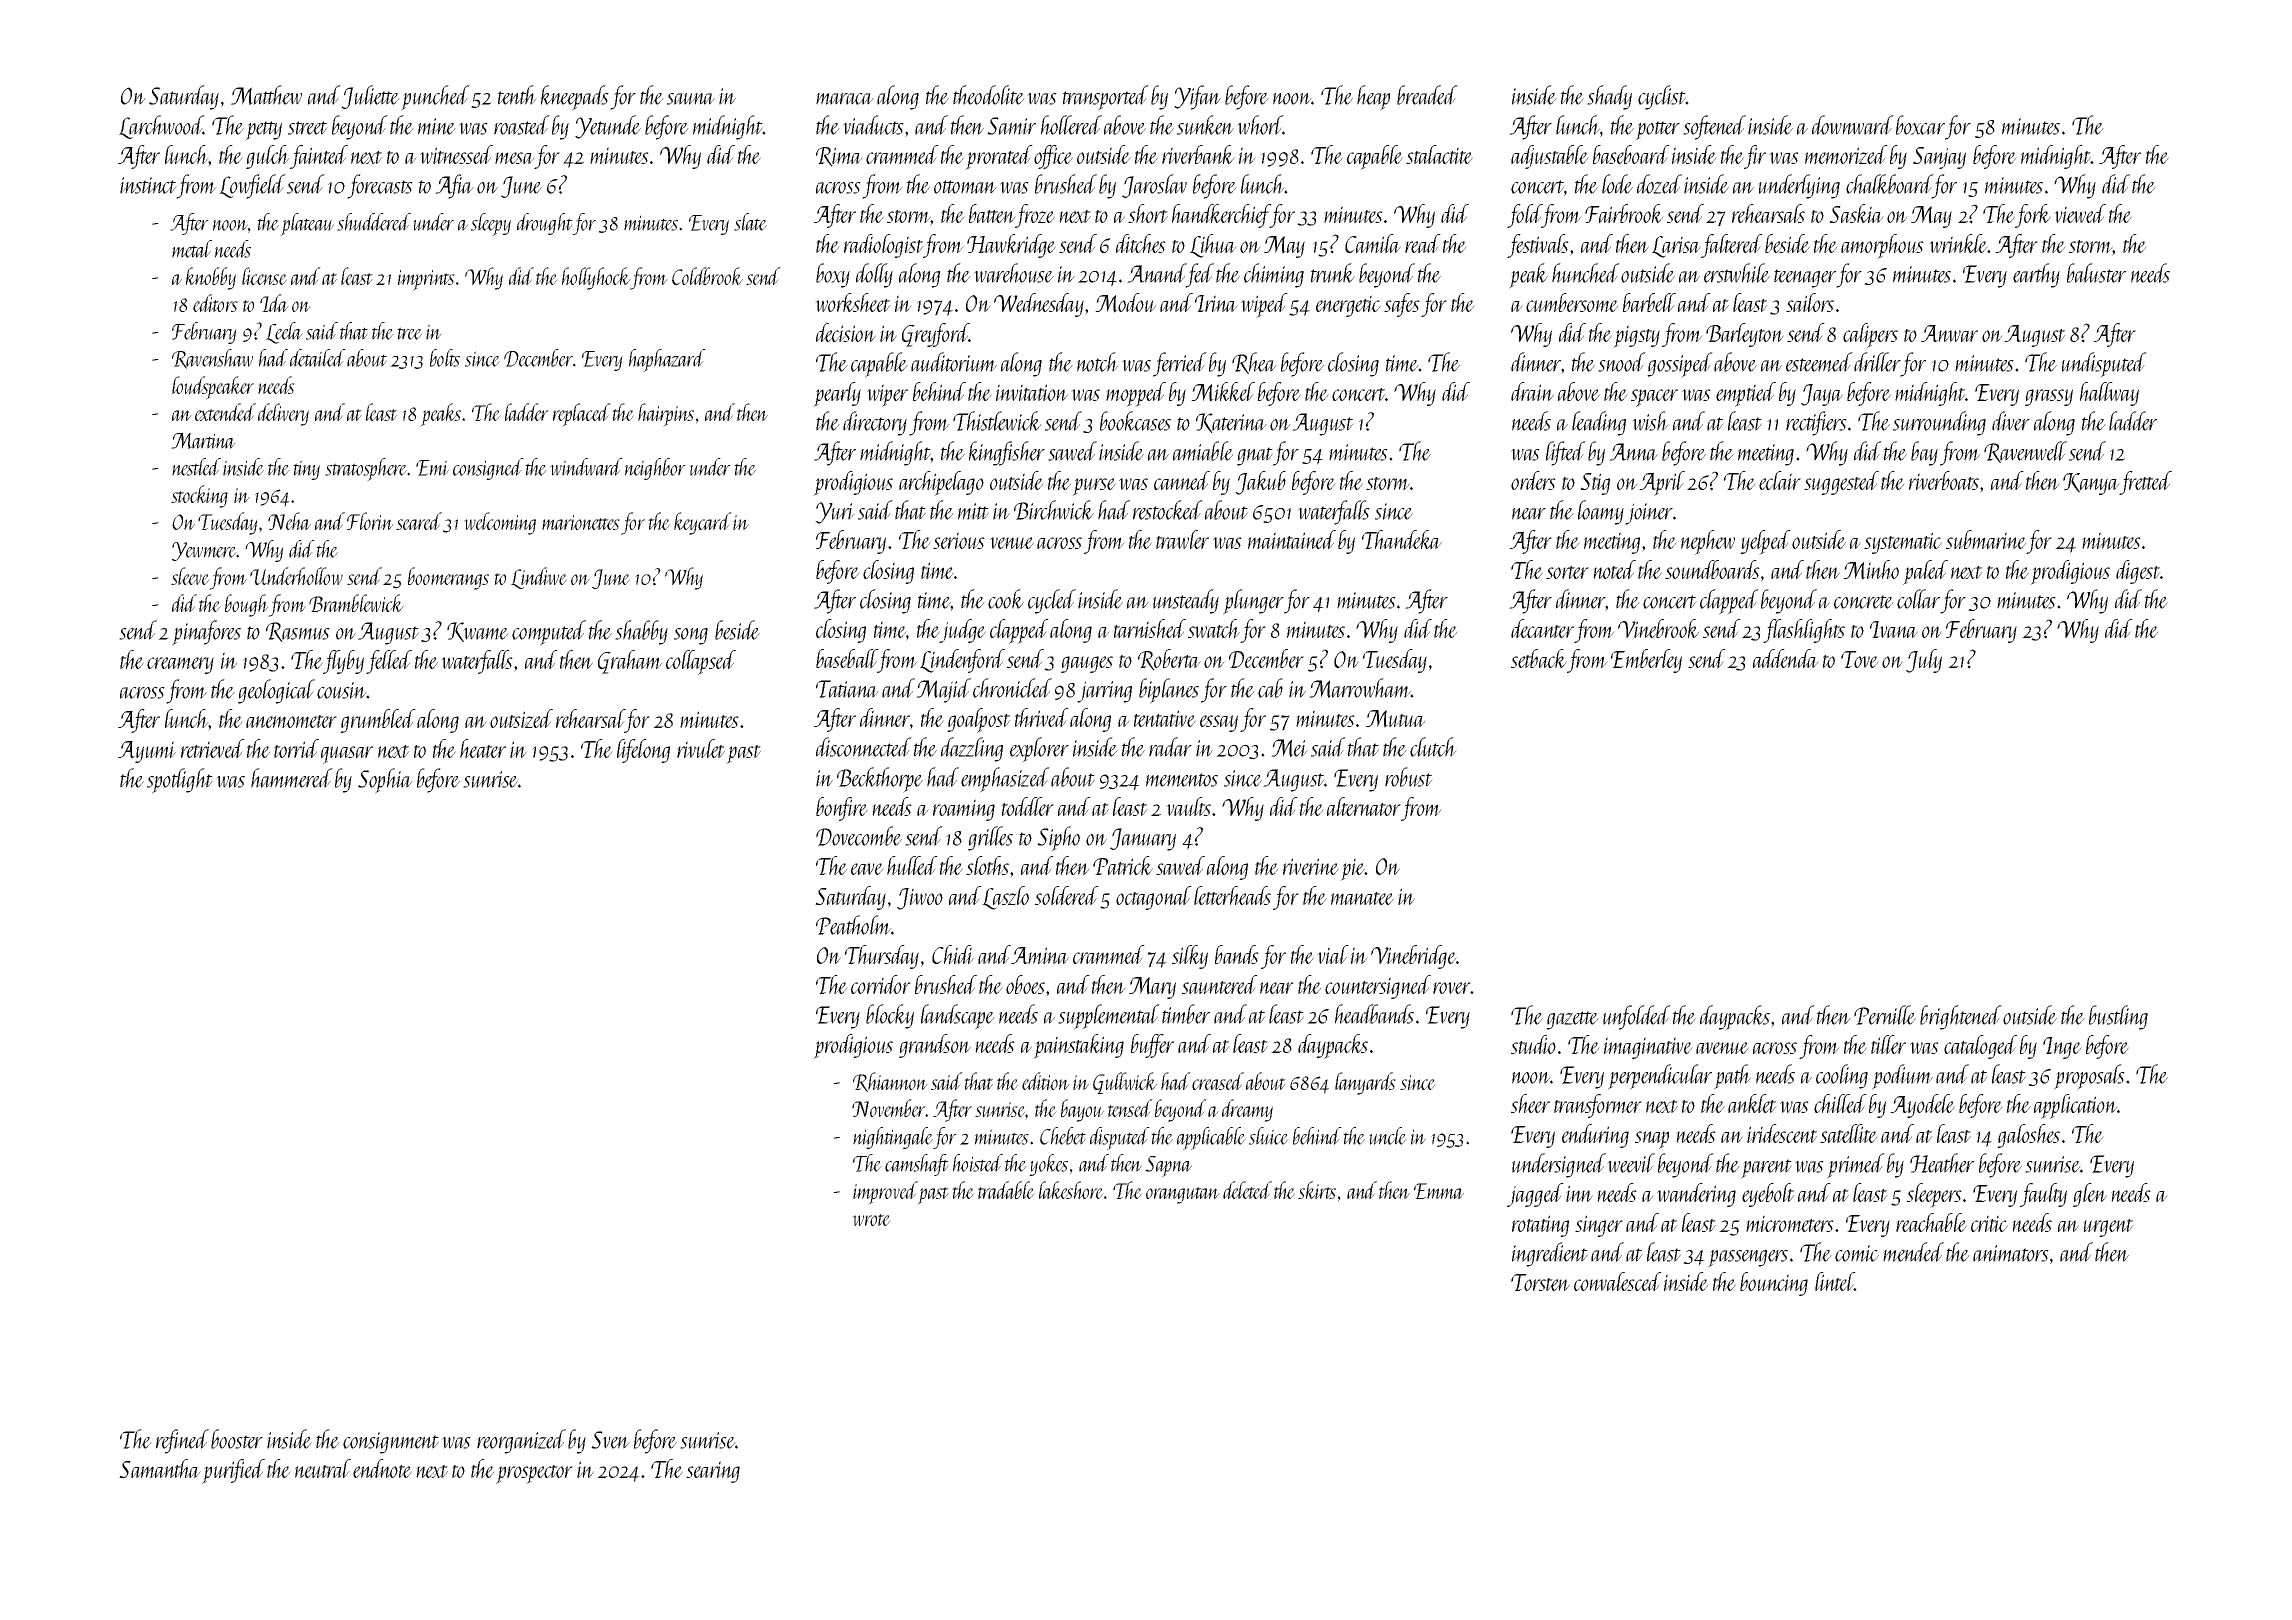 The image size is (2292, 1620). Describe the element at coordinates (266, 95) in the document. I see `Matthew` at that location.
